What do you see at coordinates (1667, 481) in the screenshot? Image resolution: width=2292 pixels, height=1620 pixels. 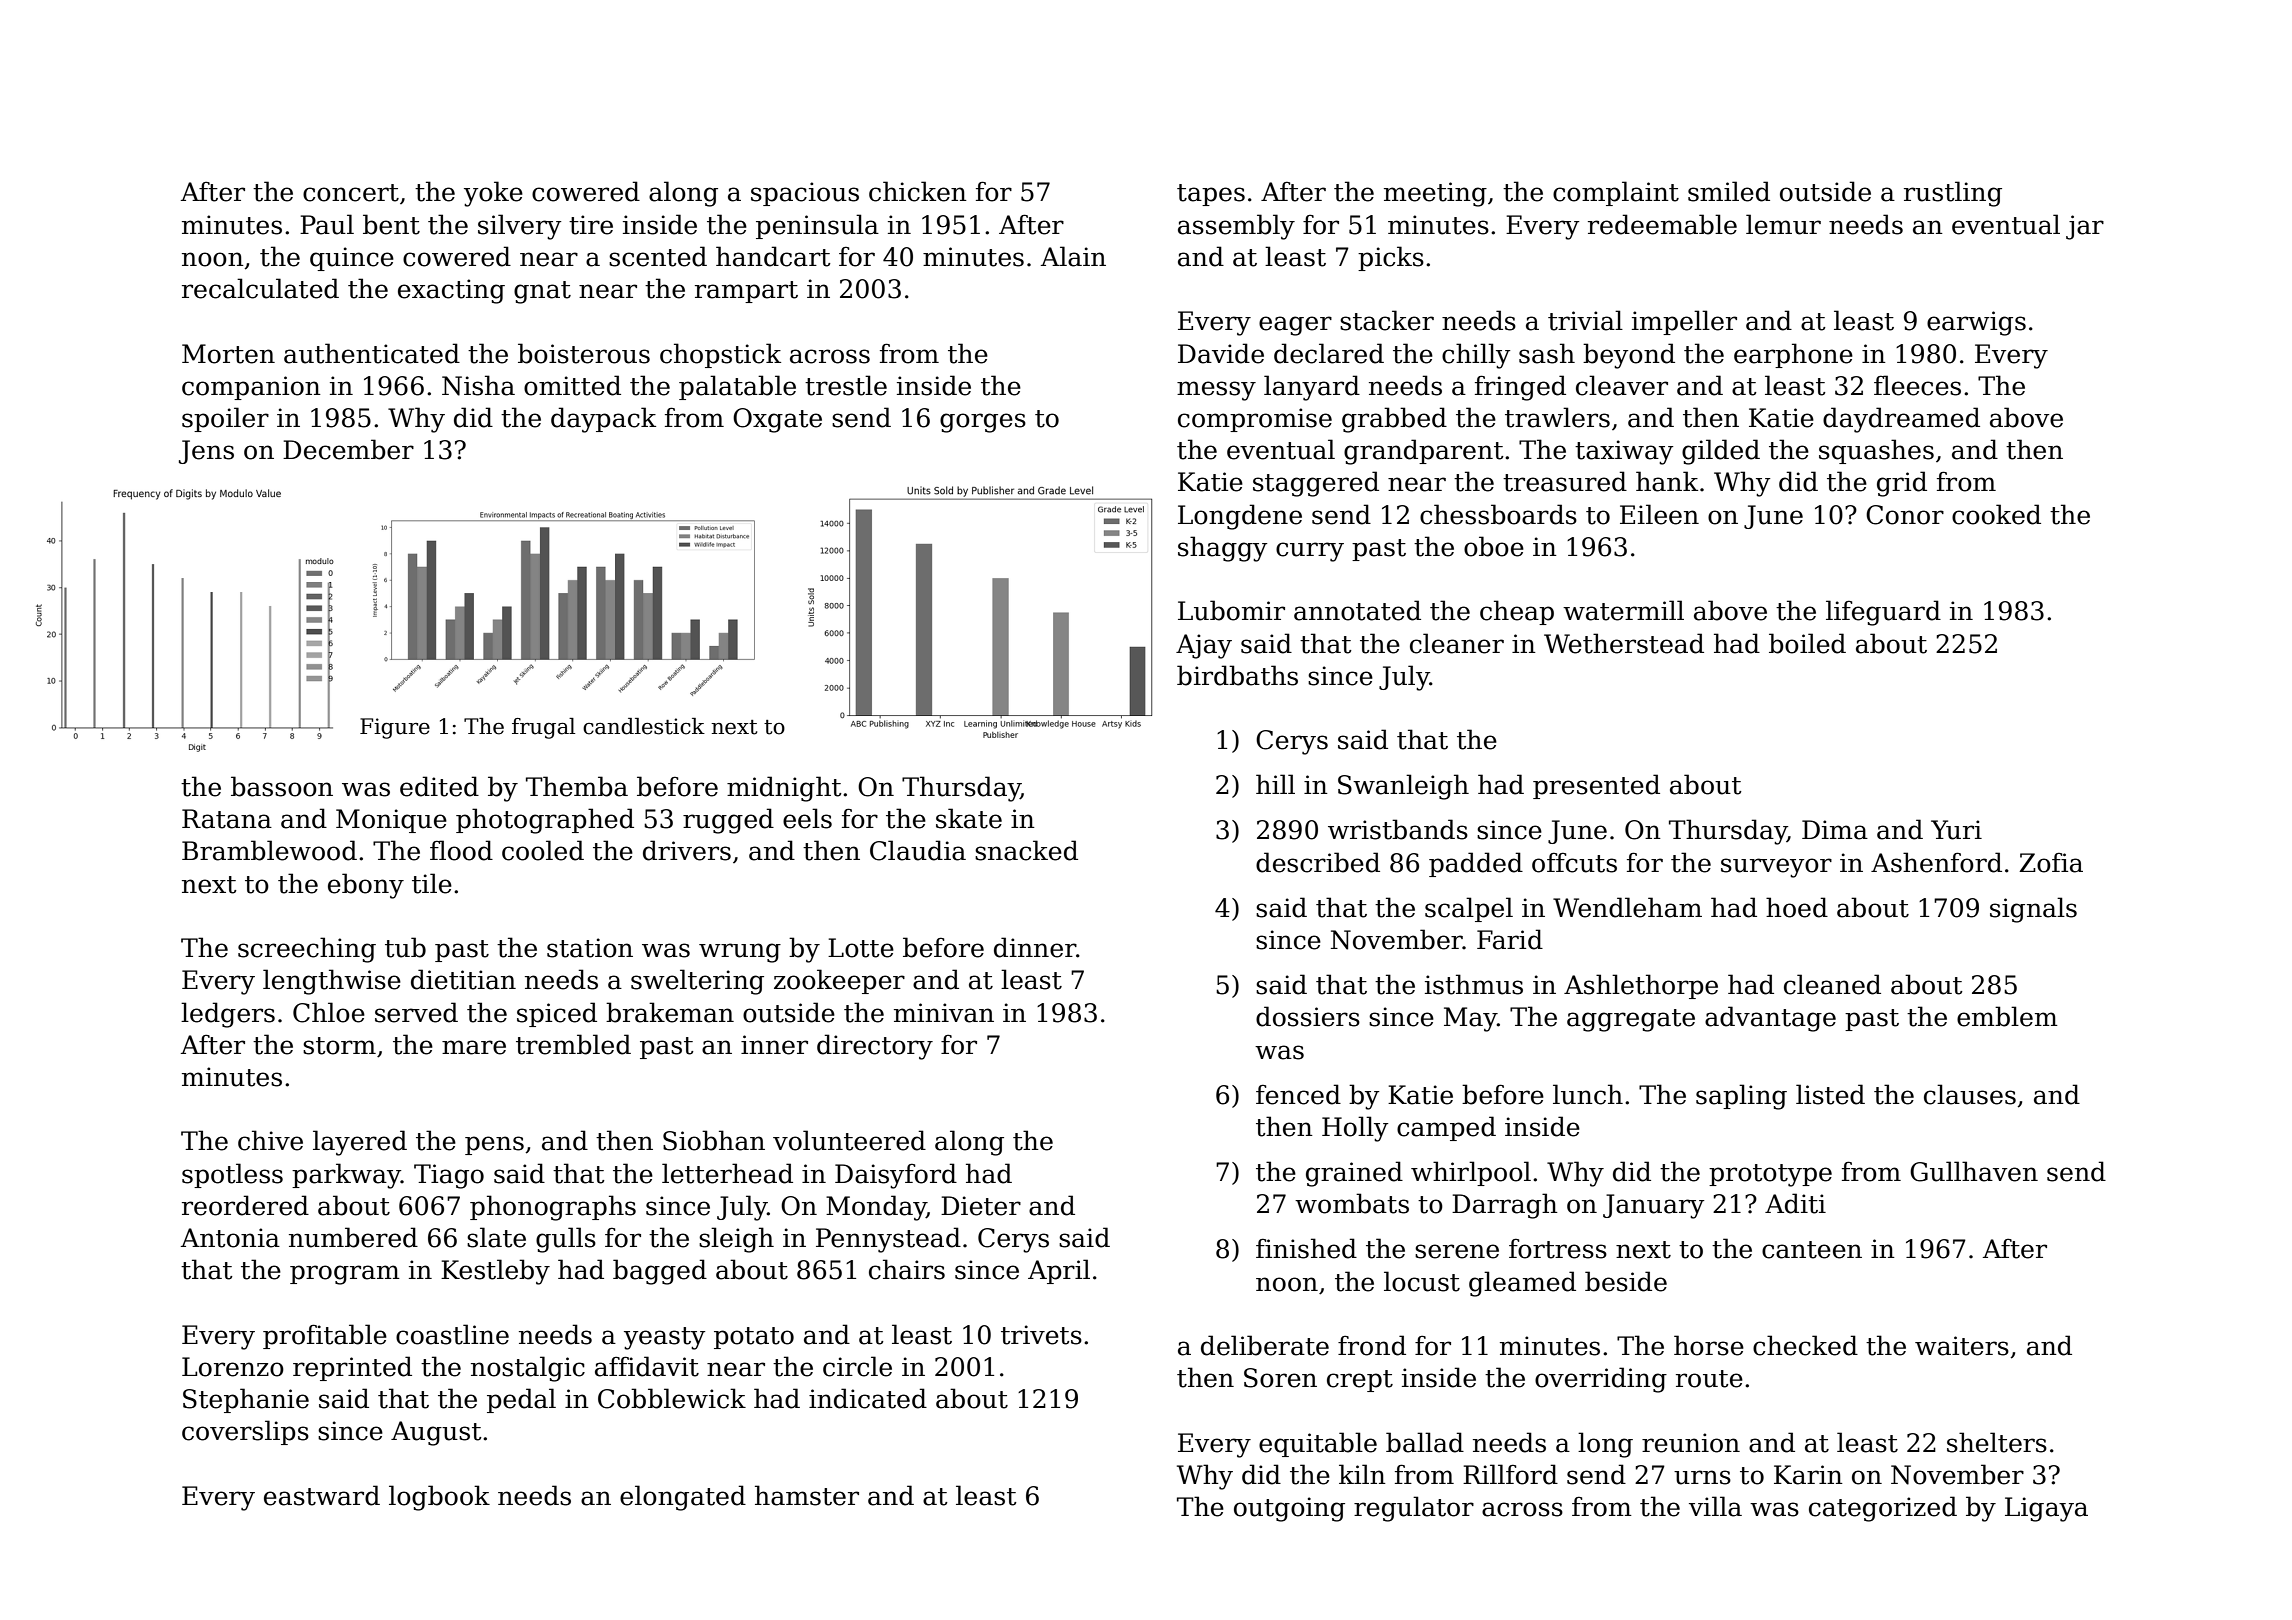 I see `hank` at bounding box center [1667, 481].
